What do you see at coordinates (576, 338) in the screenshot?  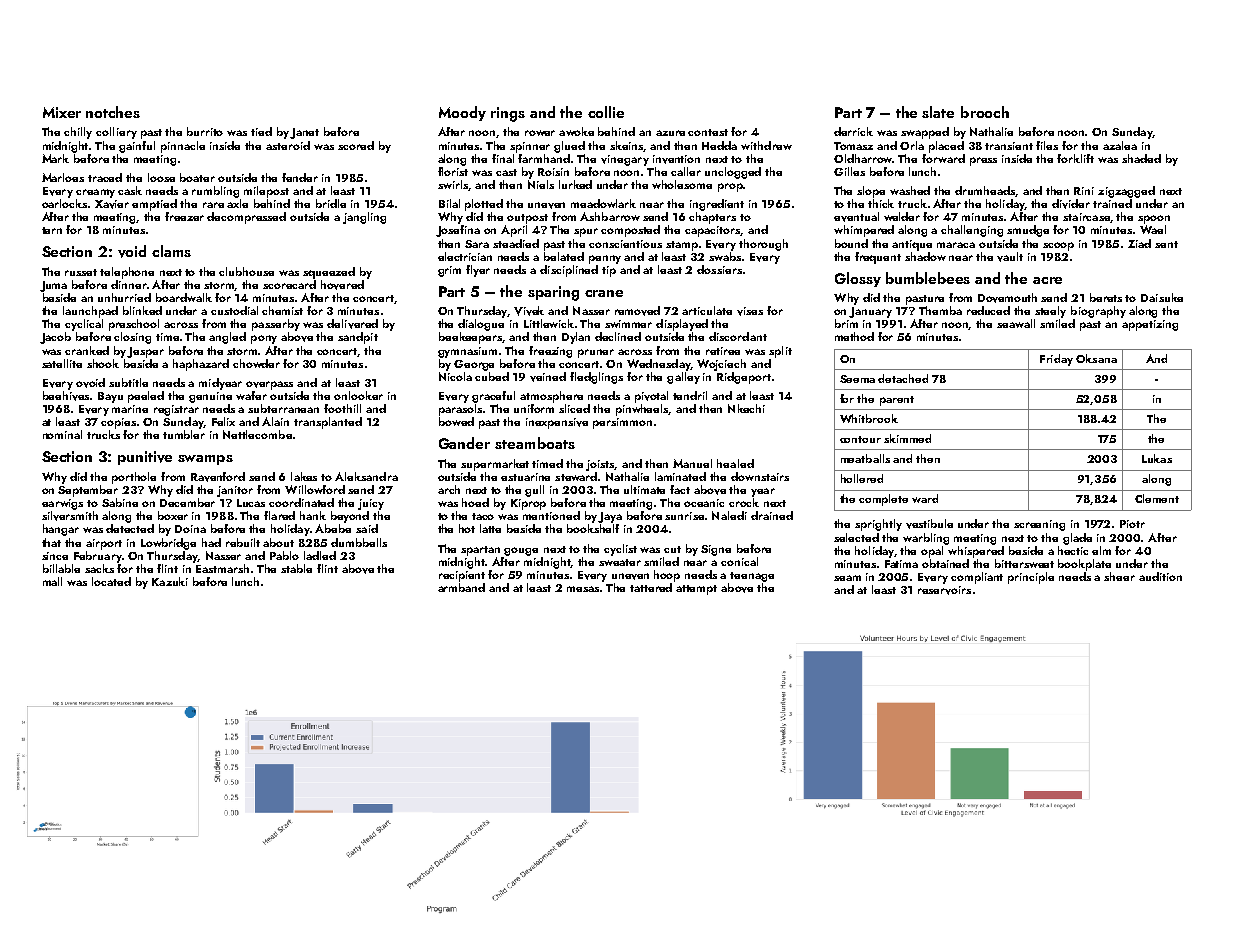 I see `Dylan` at bounding box center [576, 338].
